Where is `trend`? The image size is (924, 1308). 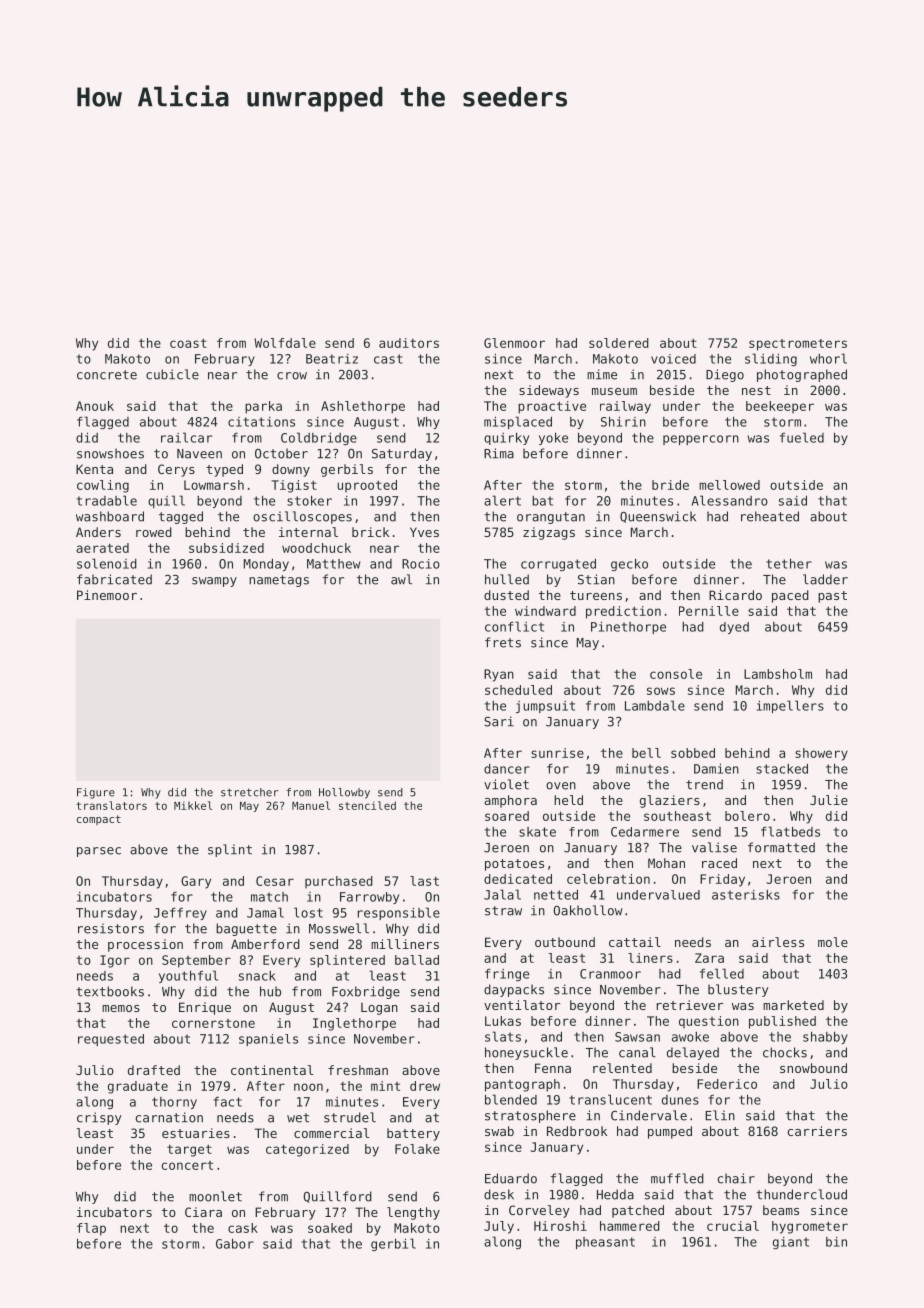
trend is located at coordinates (704, 784).
